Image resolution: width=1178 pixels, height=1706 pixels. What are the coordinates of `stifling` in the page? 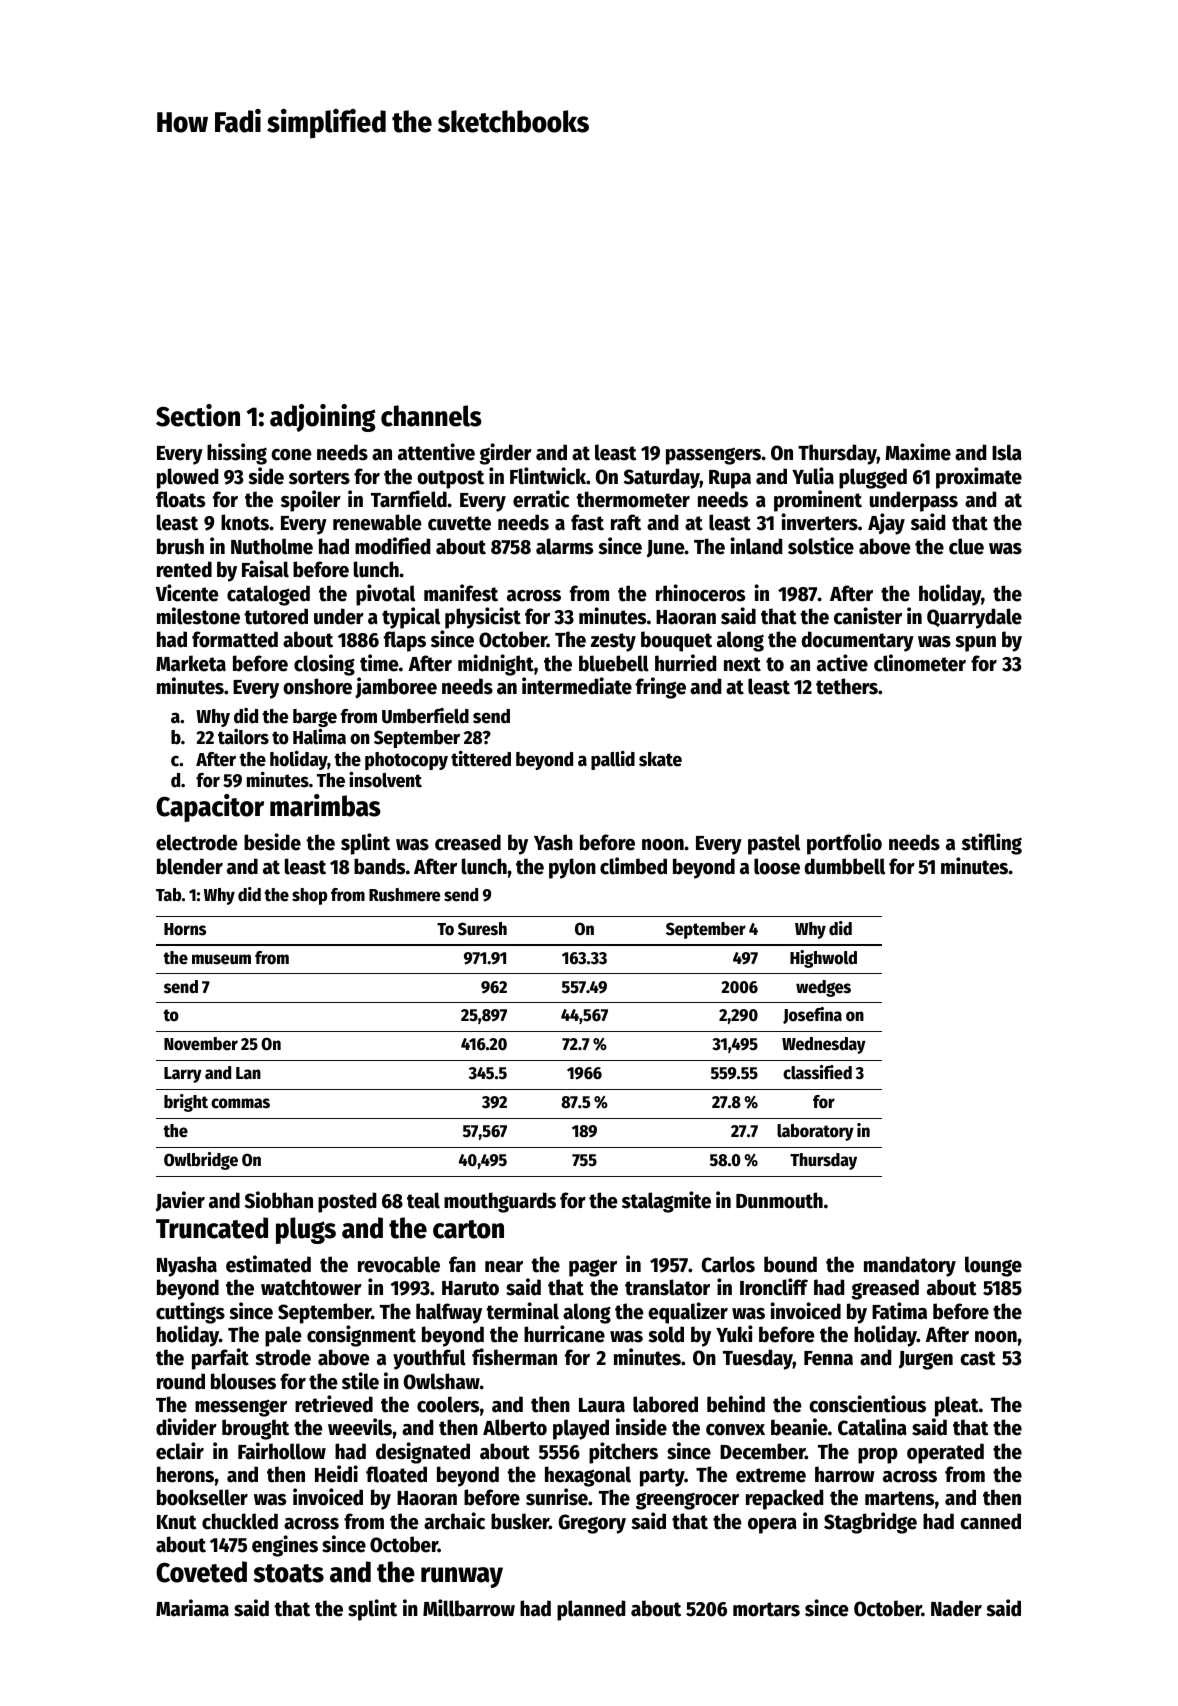 It's located at (992, 844).
